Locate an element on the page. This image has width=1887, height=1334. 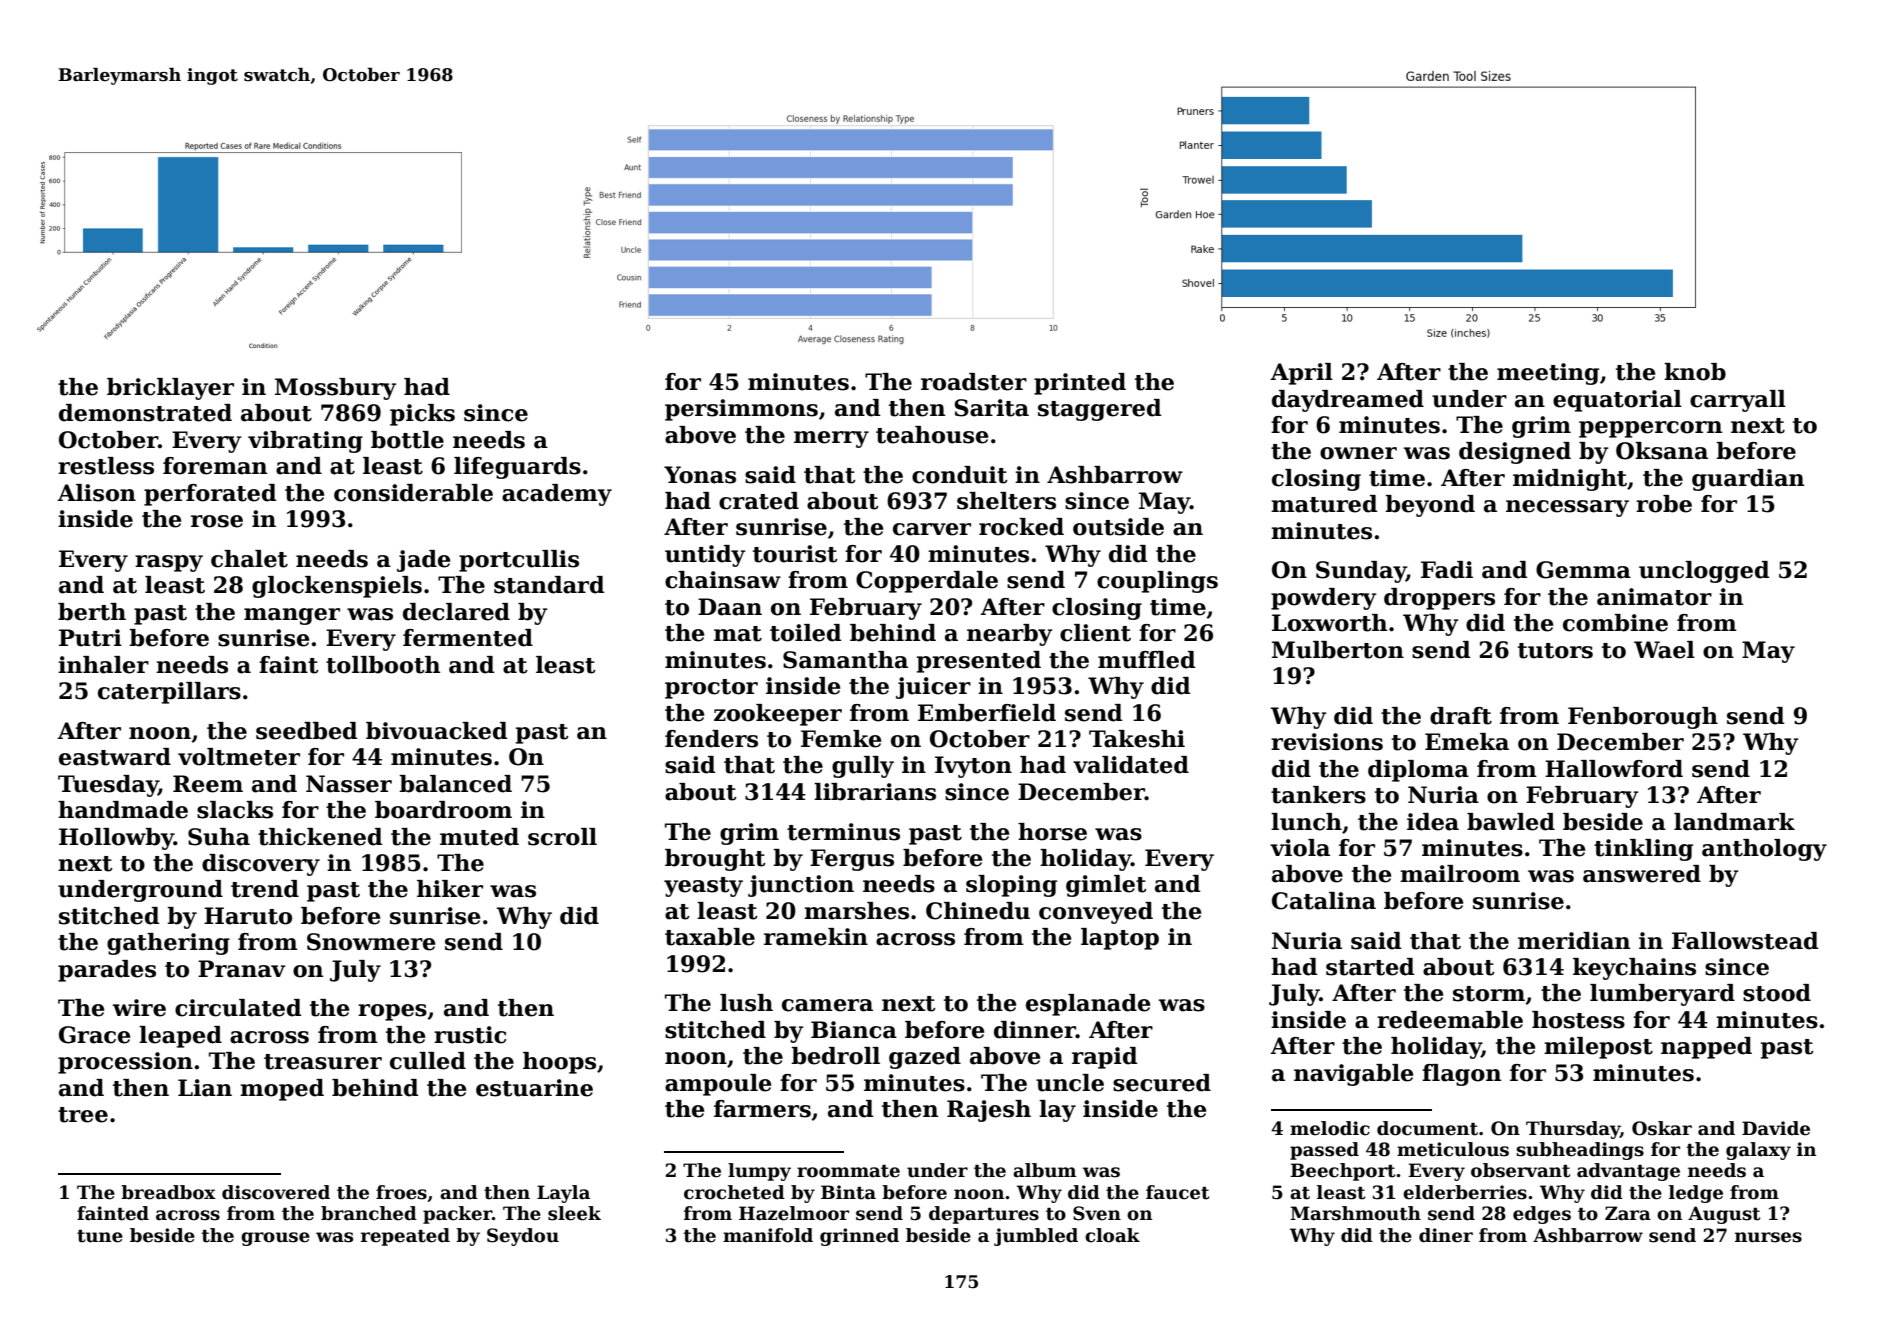
horse is located at coordinates (1052, 832).
